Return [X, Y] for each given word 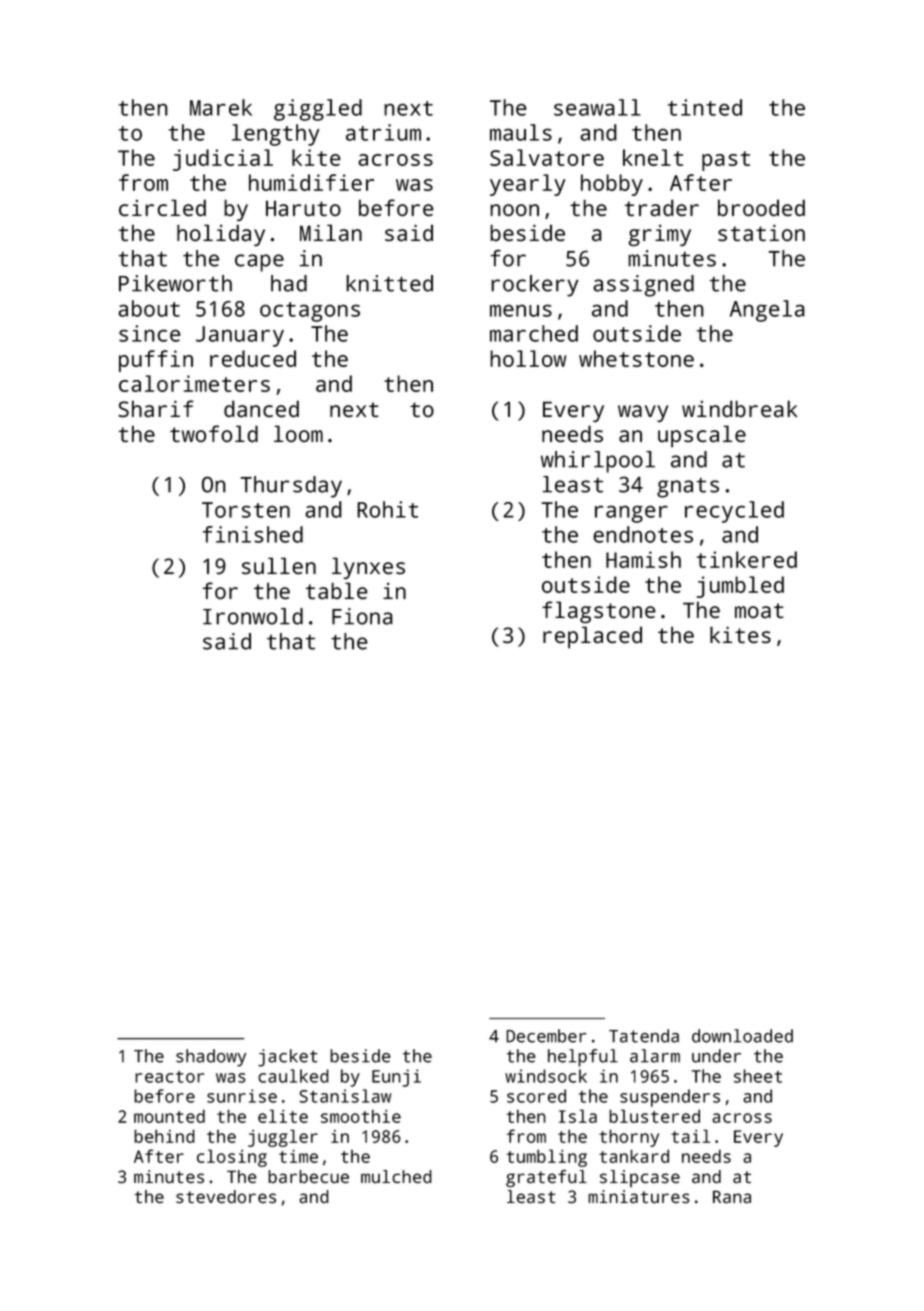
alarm [655, 1056]
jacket [288, 1058]
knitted [389, 283]
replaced [592, 637]
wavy [643, 413]
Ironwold [253, 616]
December [546, 1036]
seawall [597, 107]
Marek [221, 107]
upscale [702, 436]
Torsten [246, 510]
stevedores [226, 1197]
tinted [705, 107]
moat [759, 610]
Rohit [387, 509]
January [240, 336]
